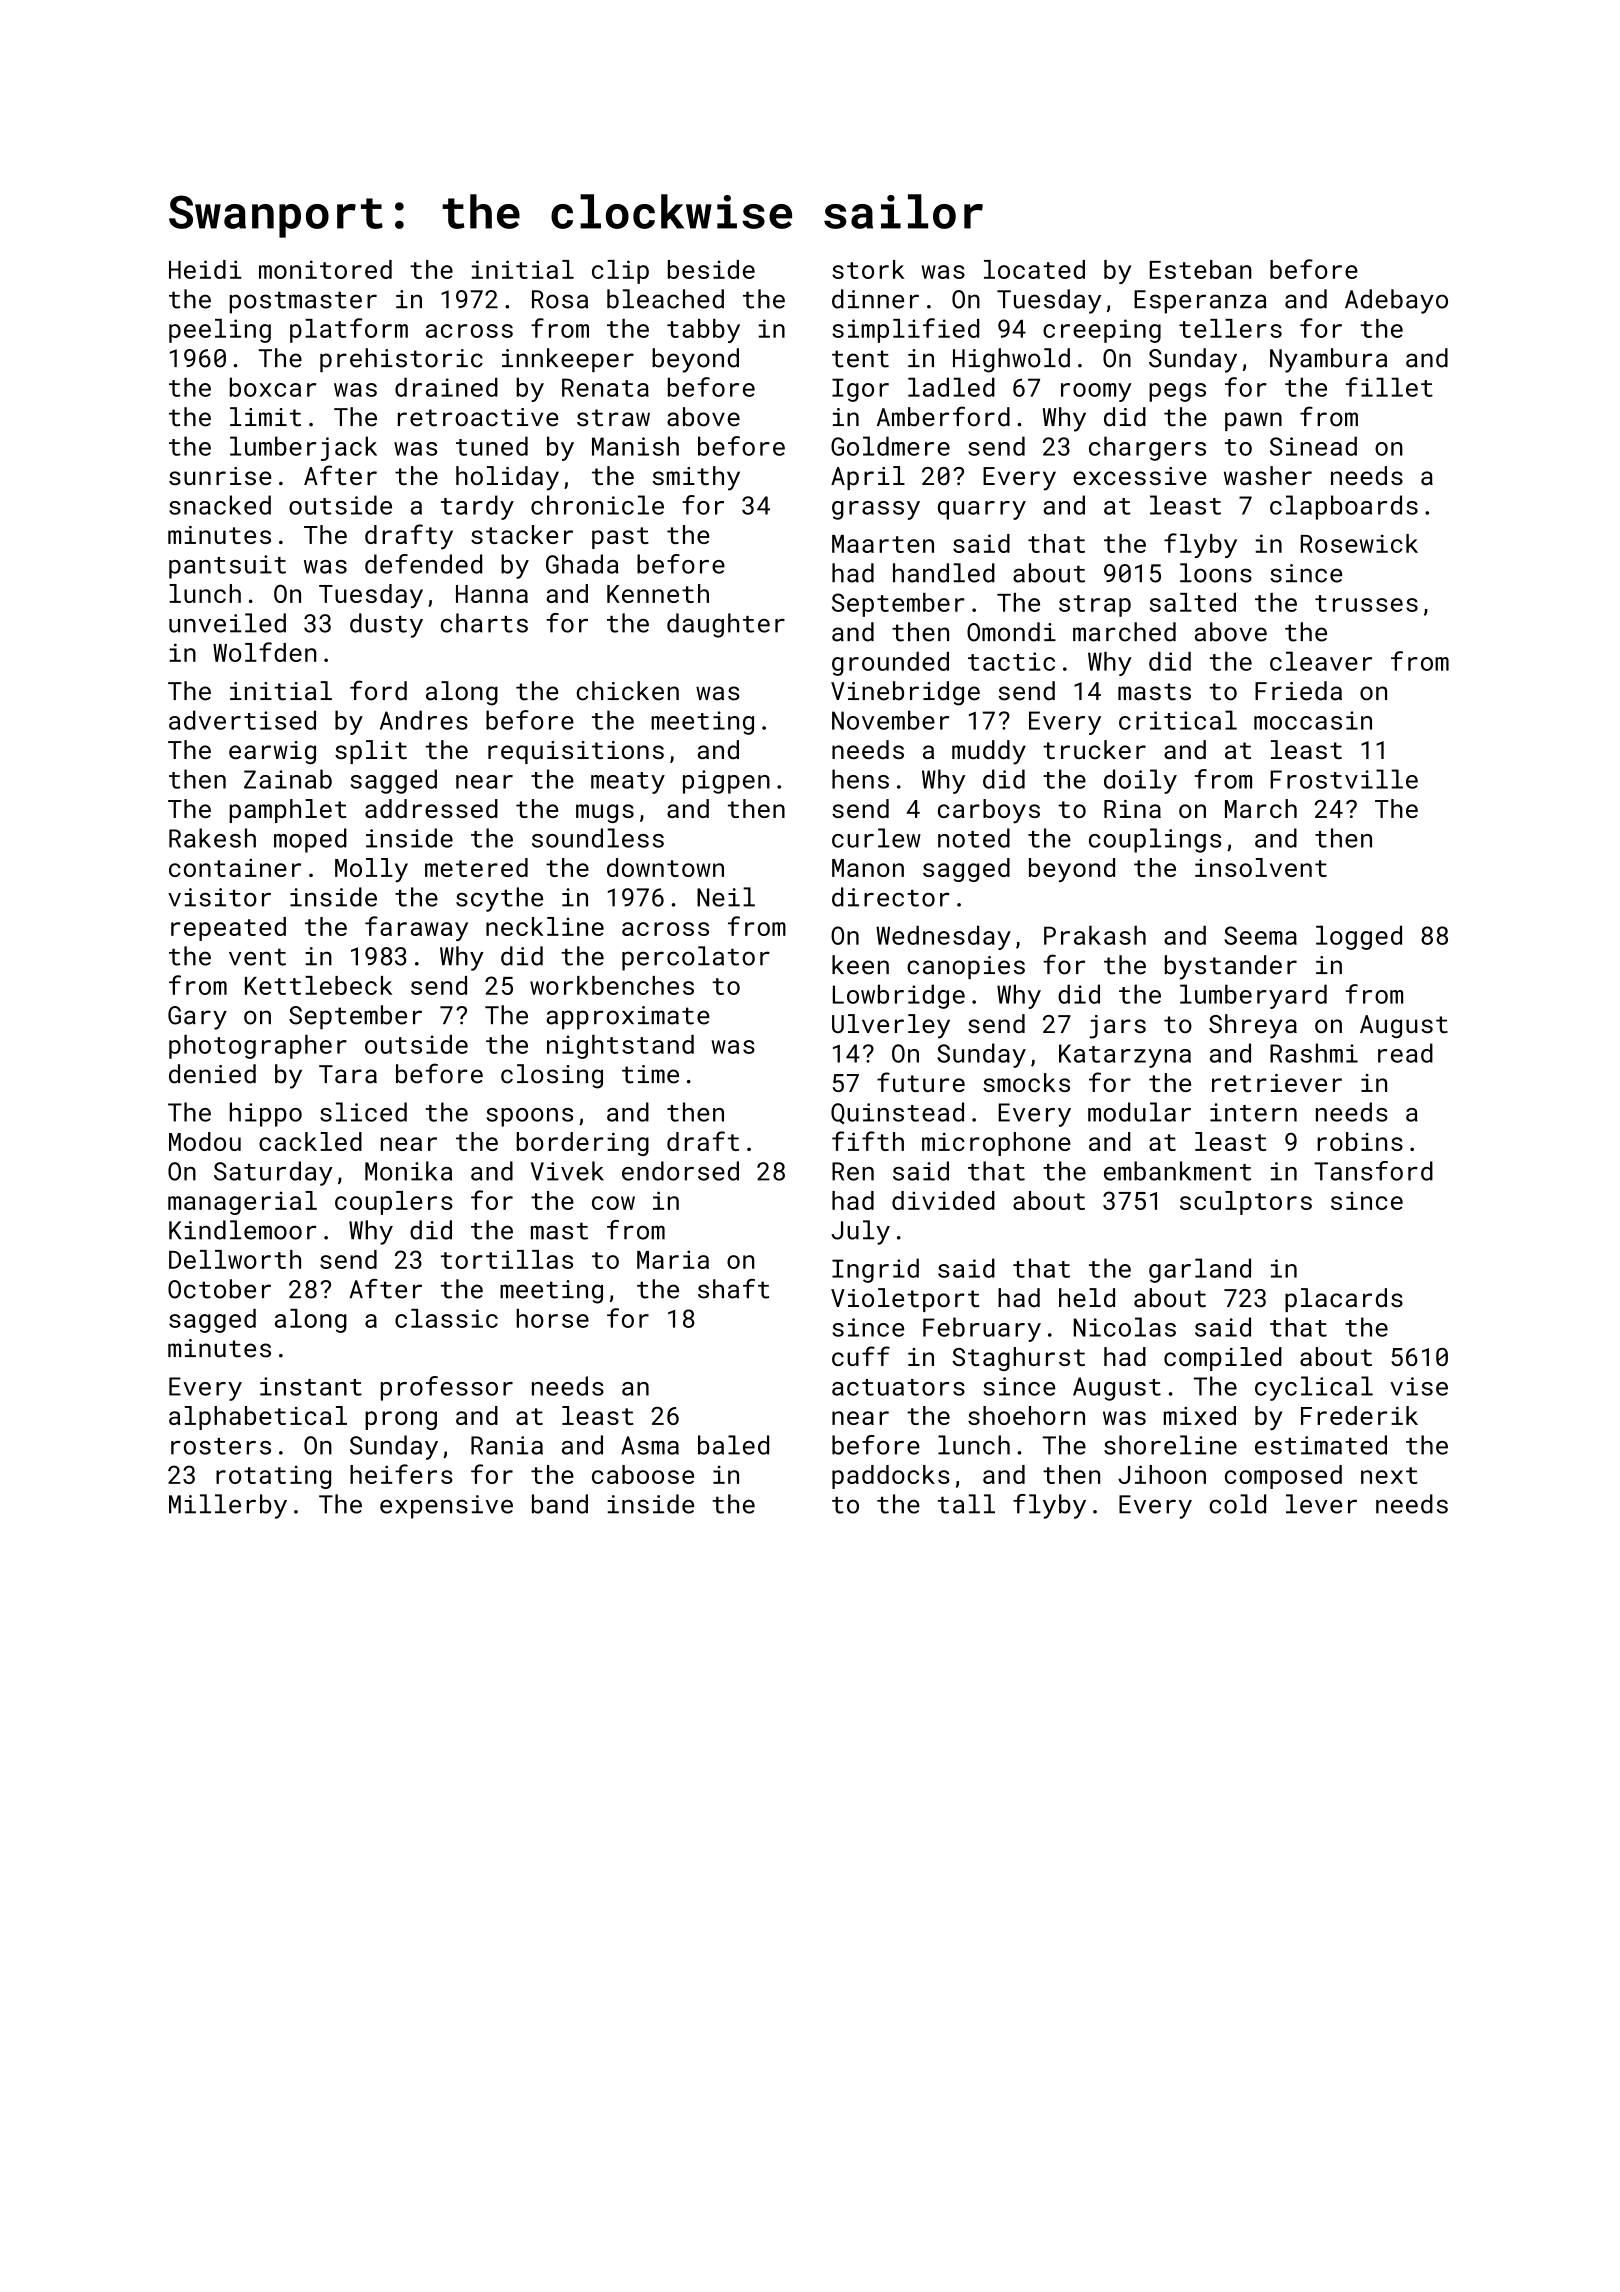 This image has height=2292, width=1620. What do you see at coordinates (348, 1074) in the image?
I see `Tara` at bounding box center [348, 1074].
